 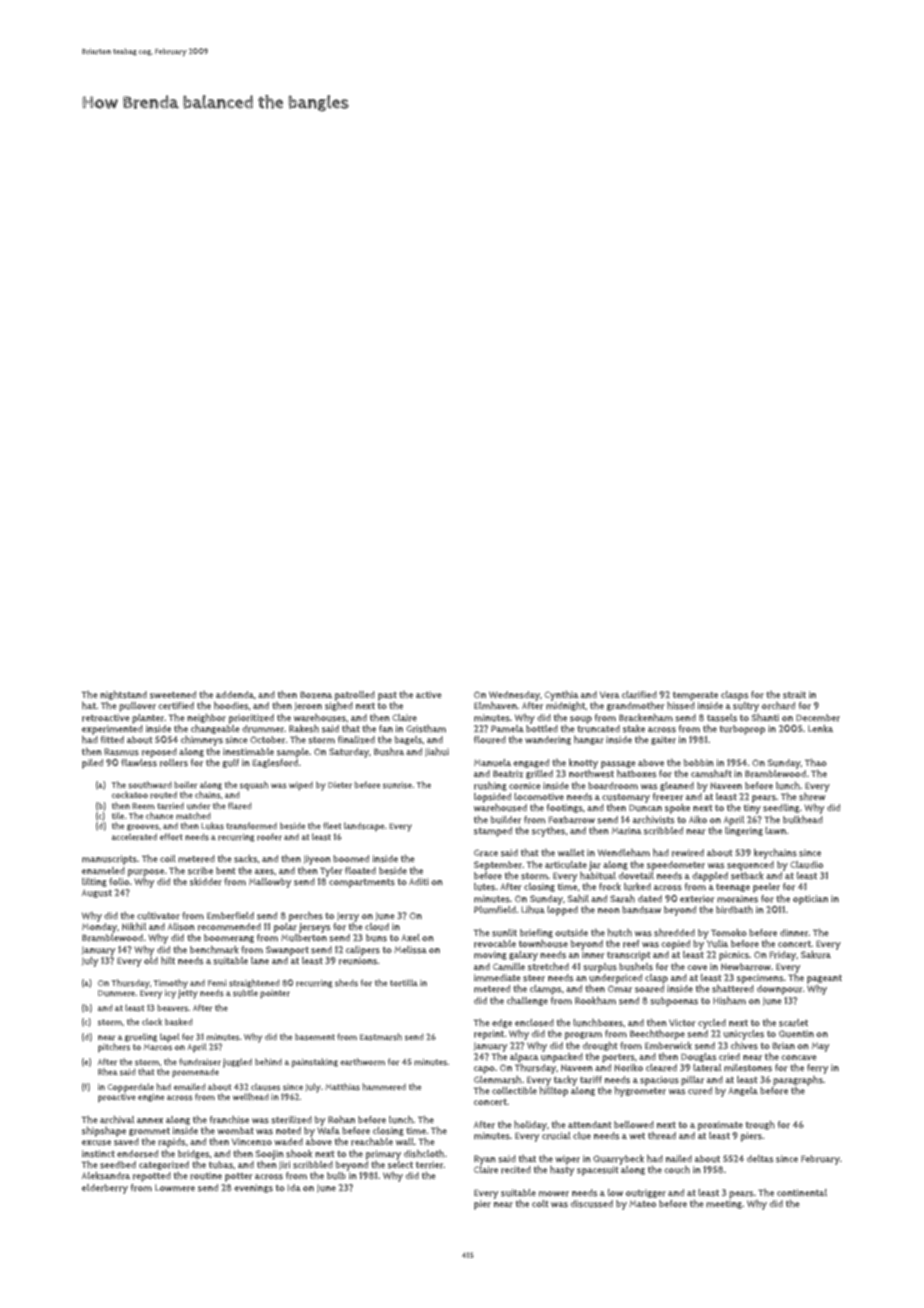 I want to click on hilt, so click(x=168, y=960).
